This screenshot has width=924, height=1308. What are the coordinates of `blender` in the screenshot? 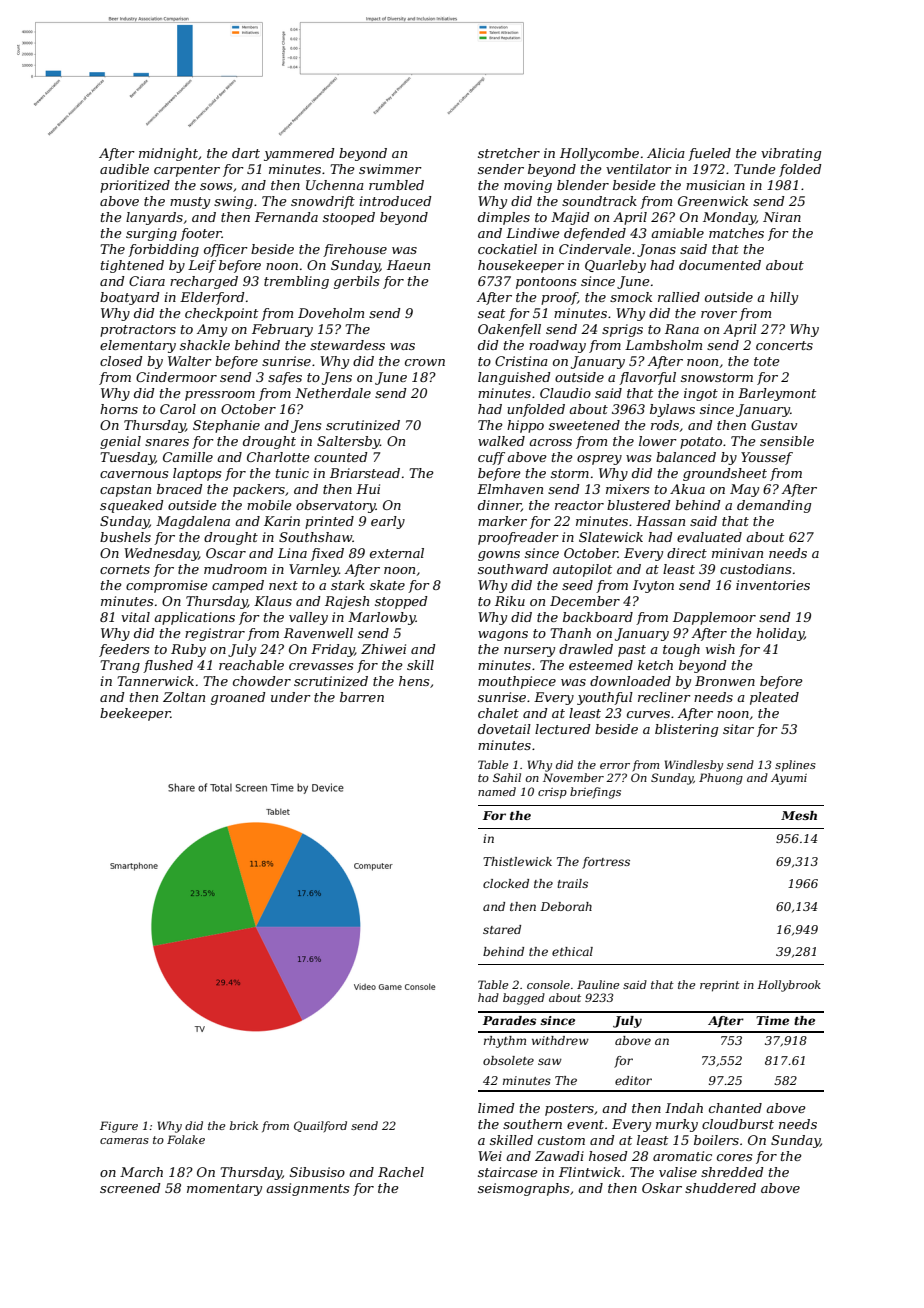 It's located at (583, 185).
